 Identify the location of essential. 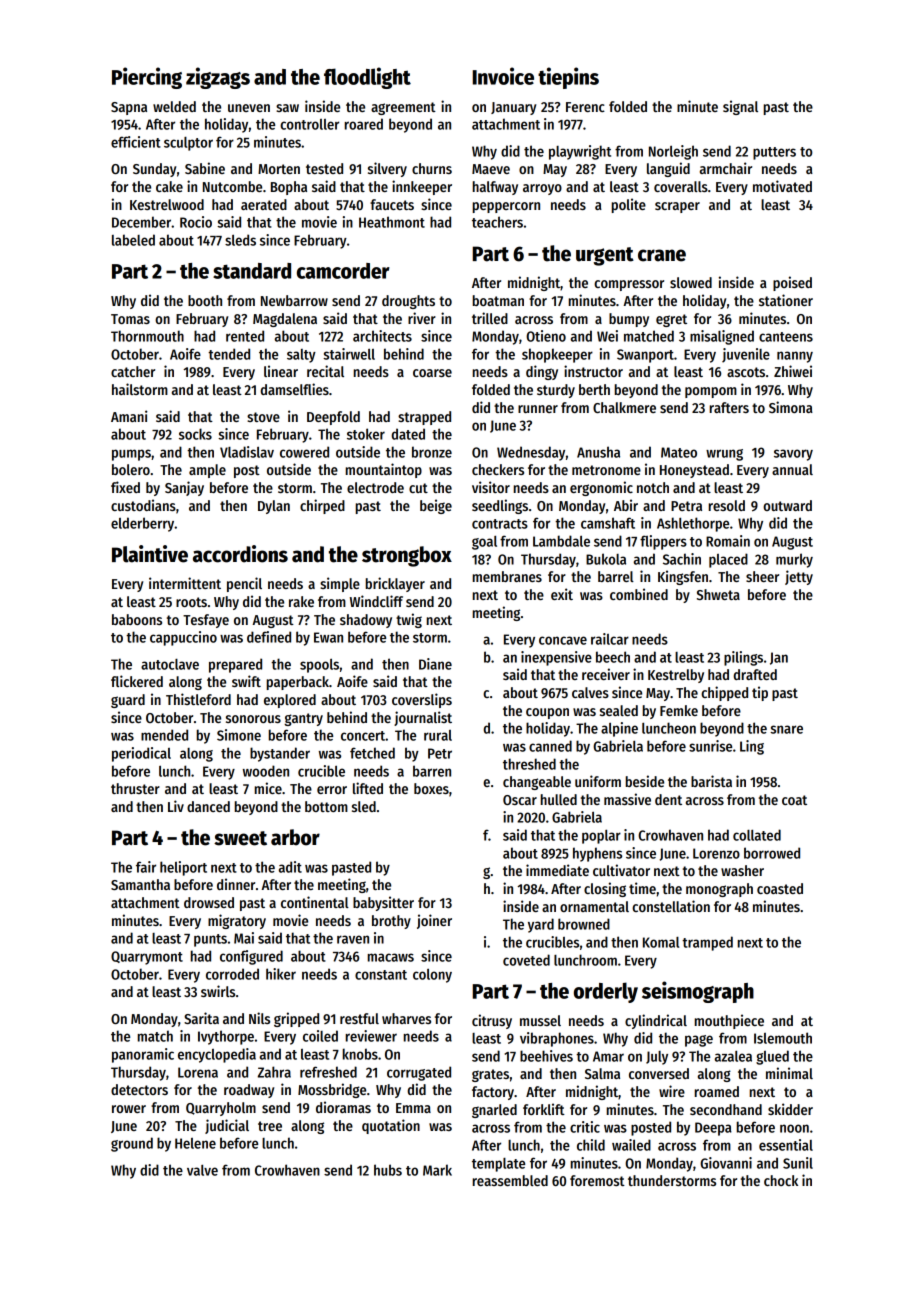
(786, 1145).
